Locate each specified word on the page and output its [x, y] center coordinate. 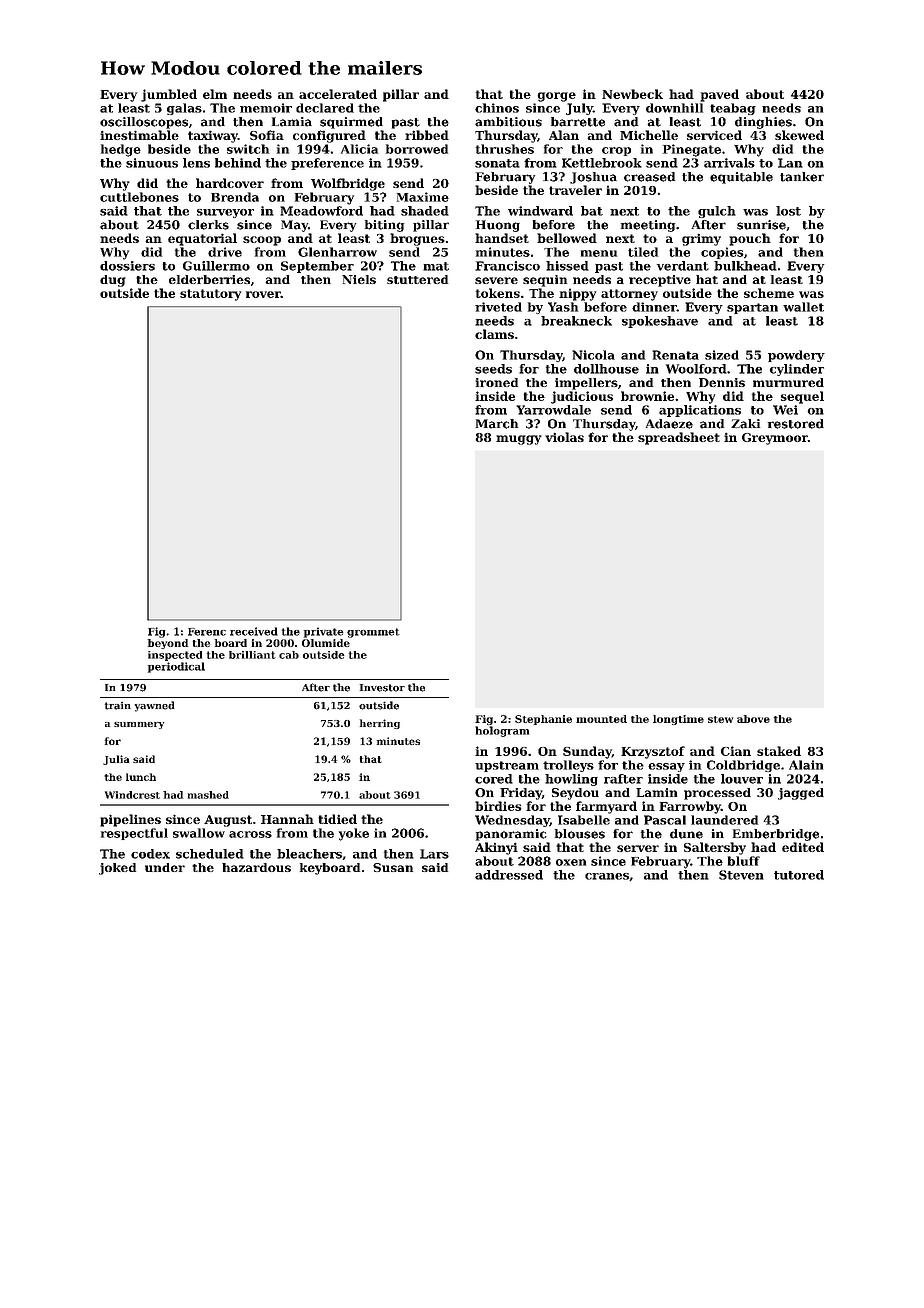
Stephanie [543, 720]
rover [263, 294]
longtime [678, 720]
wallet [803, 307]
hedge [121, 150]
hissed [567, 266]
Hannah [287, 819]
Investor [382, 688]
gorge [557, 97]
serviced [714, 135]
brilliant [252, 655]
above [753, 719]
